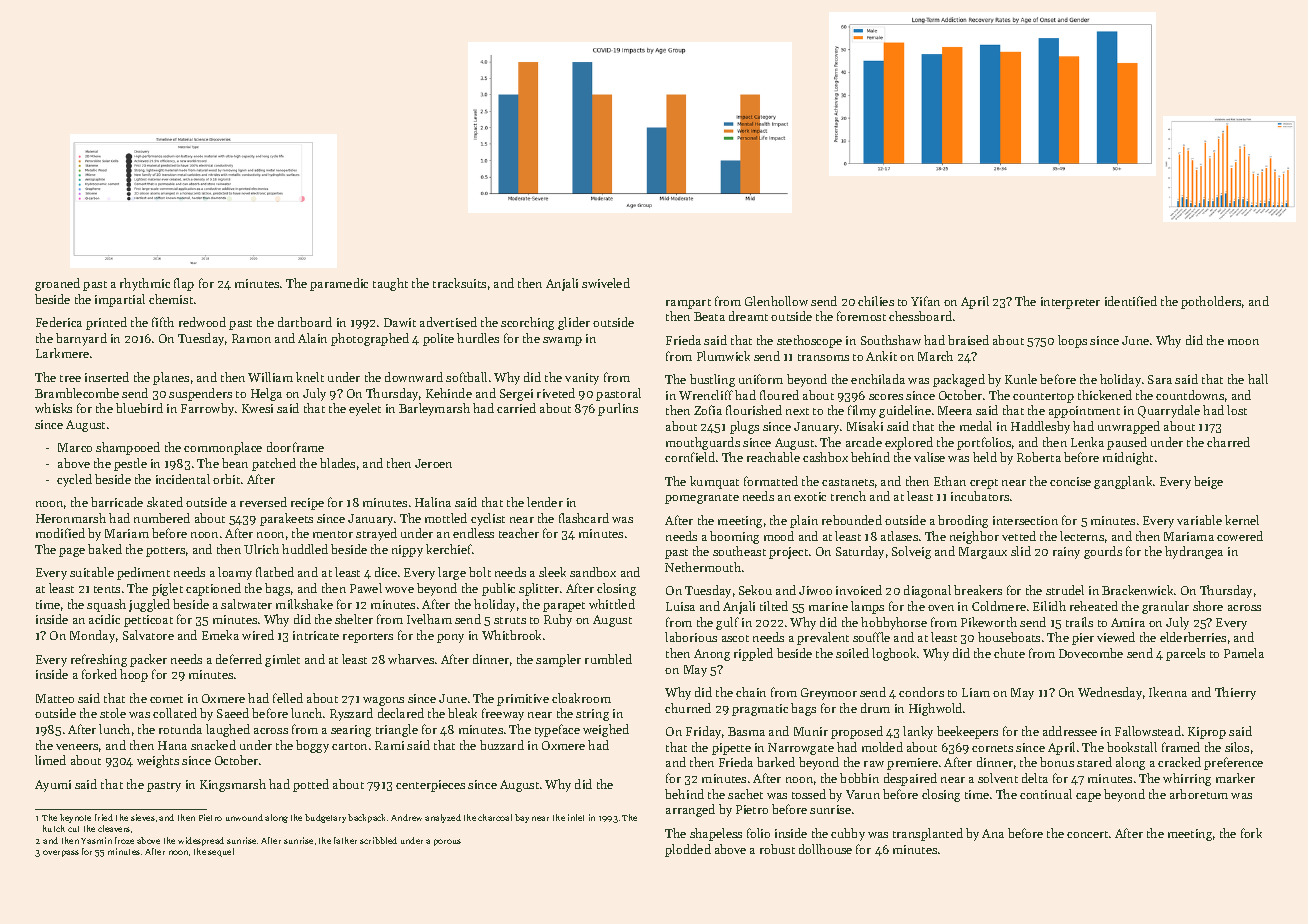 The width and height of the document is (1308, 924). What do you see at coordinates (59, 322) in the document?
I see `Federica` at bounding box center [59, 322].
